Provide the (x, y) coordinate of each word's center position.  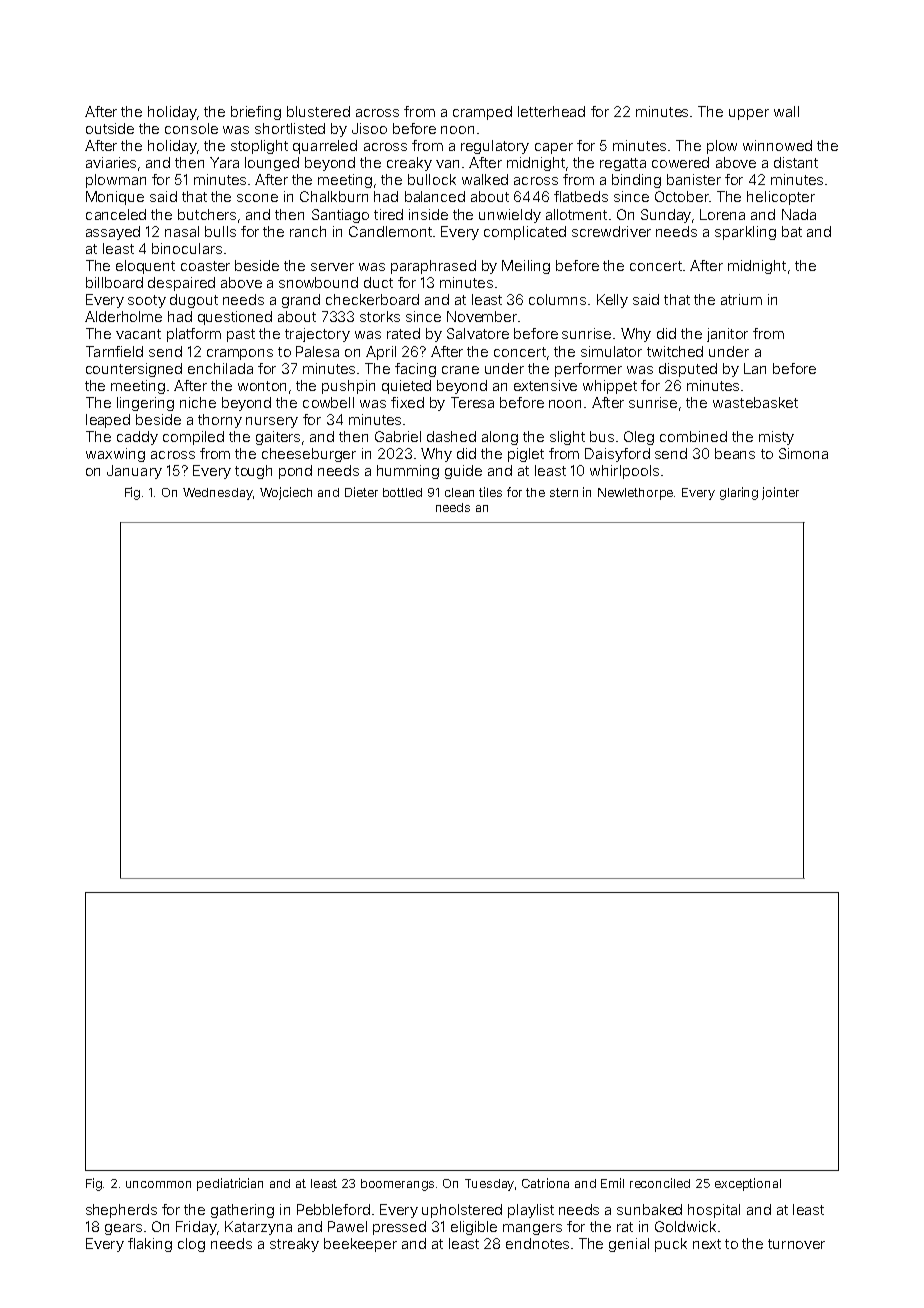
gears (123, 1229)
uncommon (158, 1184)
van (447, 164)
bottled (402, 492)
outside (110, 128)
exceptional (748, 1184)
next (707, 1244)
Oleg (639, 438)
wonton (262, 386)
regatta (623, 164)
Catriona (545, 1183)
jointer (780, 493)
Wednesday (218, 494)
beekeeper (360, 1245)
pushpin (348, 387)
